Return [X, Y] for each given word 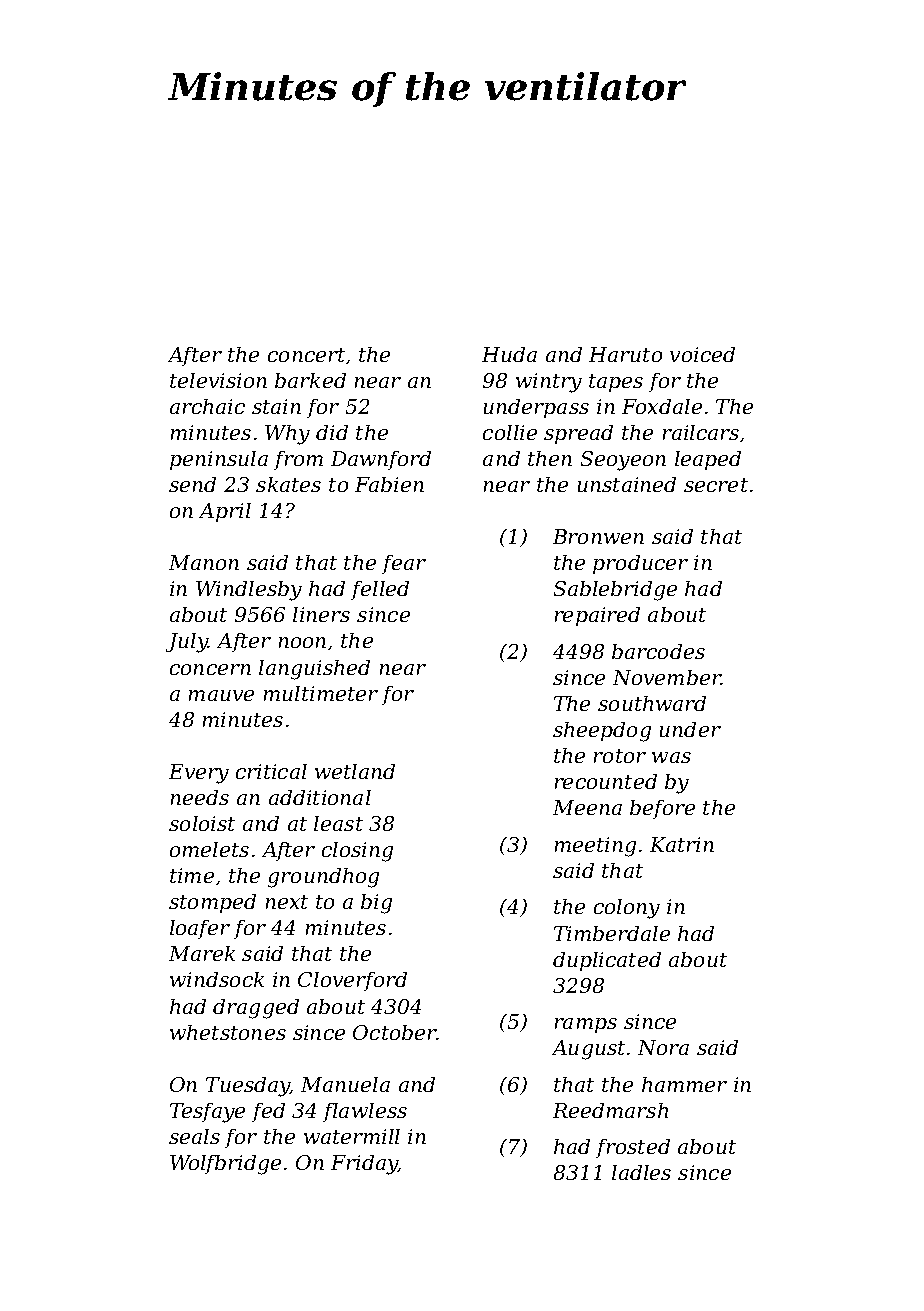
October [394, 1032]
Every [199, 774]
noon [302, 642]
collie [510, 432]
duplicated [607, 961]
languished [314, 670]
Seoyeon [623, 461]
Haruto [625, 354]
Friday [364, 1165]
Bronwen [598, 536]
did [332, 432]
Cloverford [352, 981]
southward [652, 703]
